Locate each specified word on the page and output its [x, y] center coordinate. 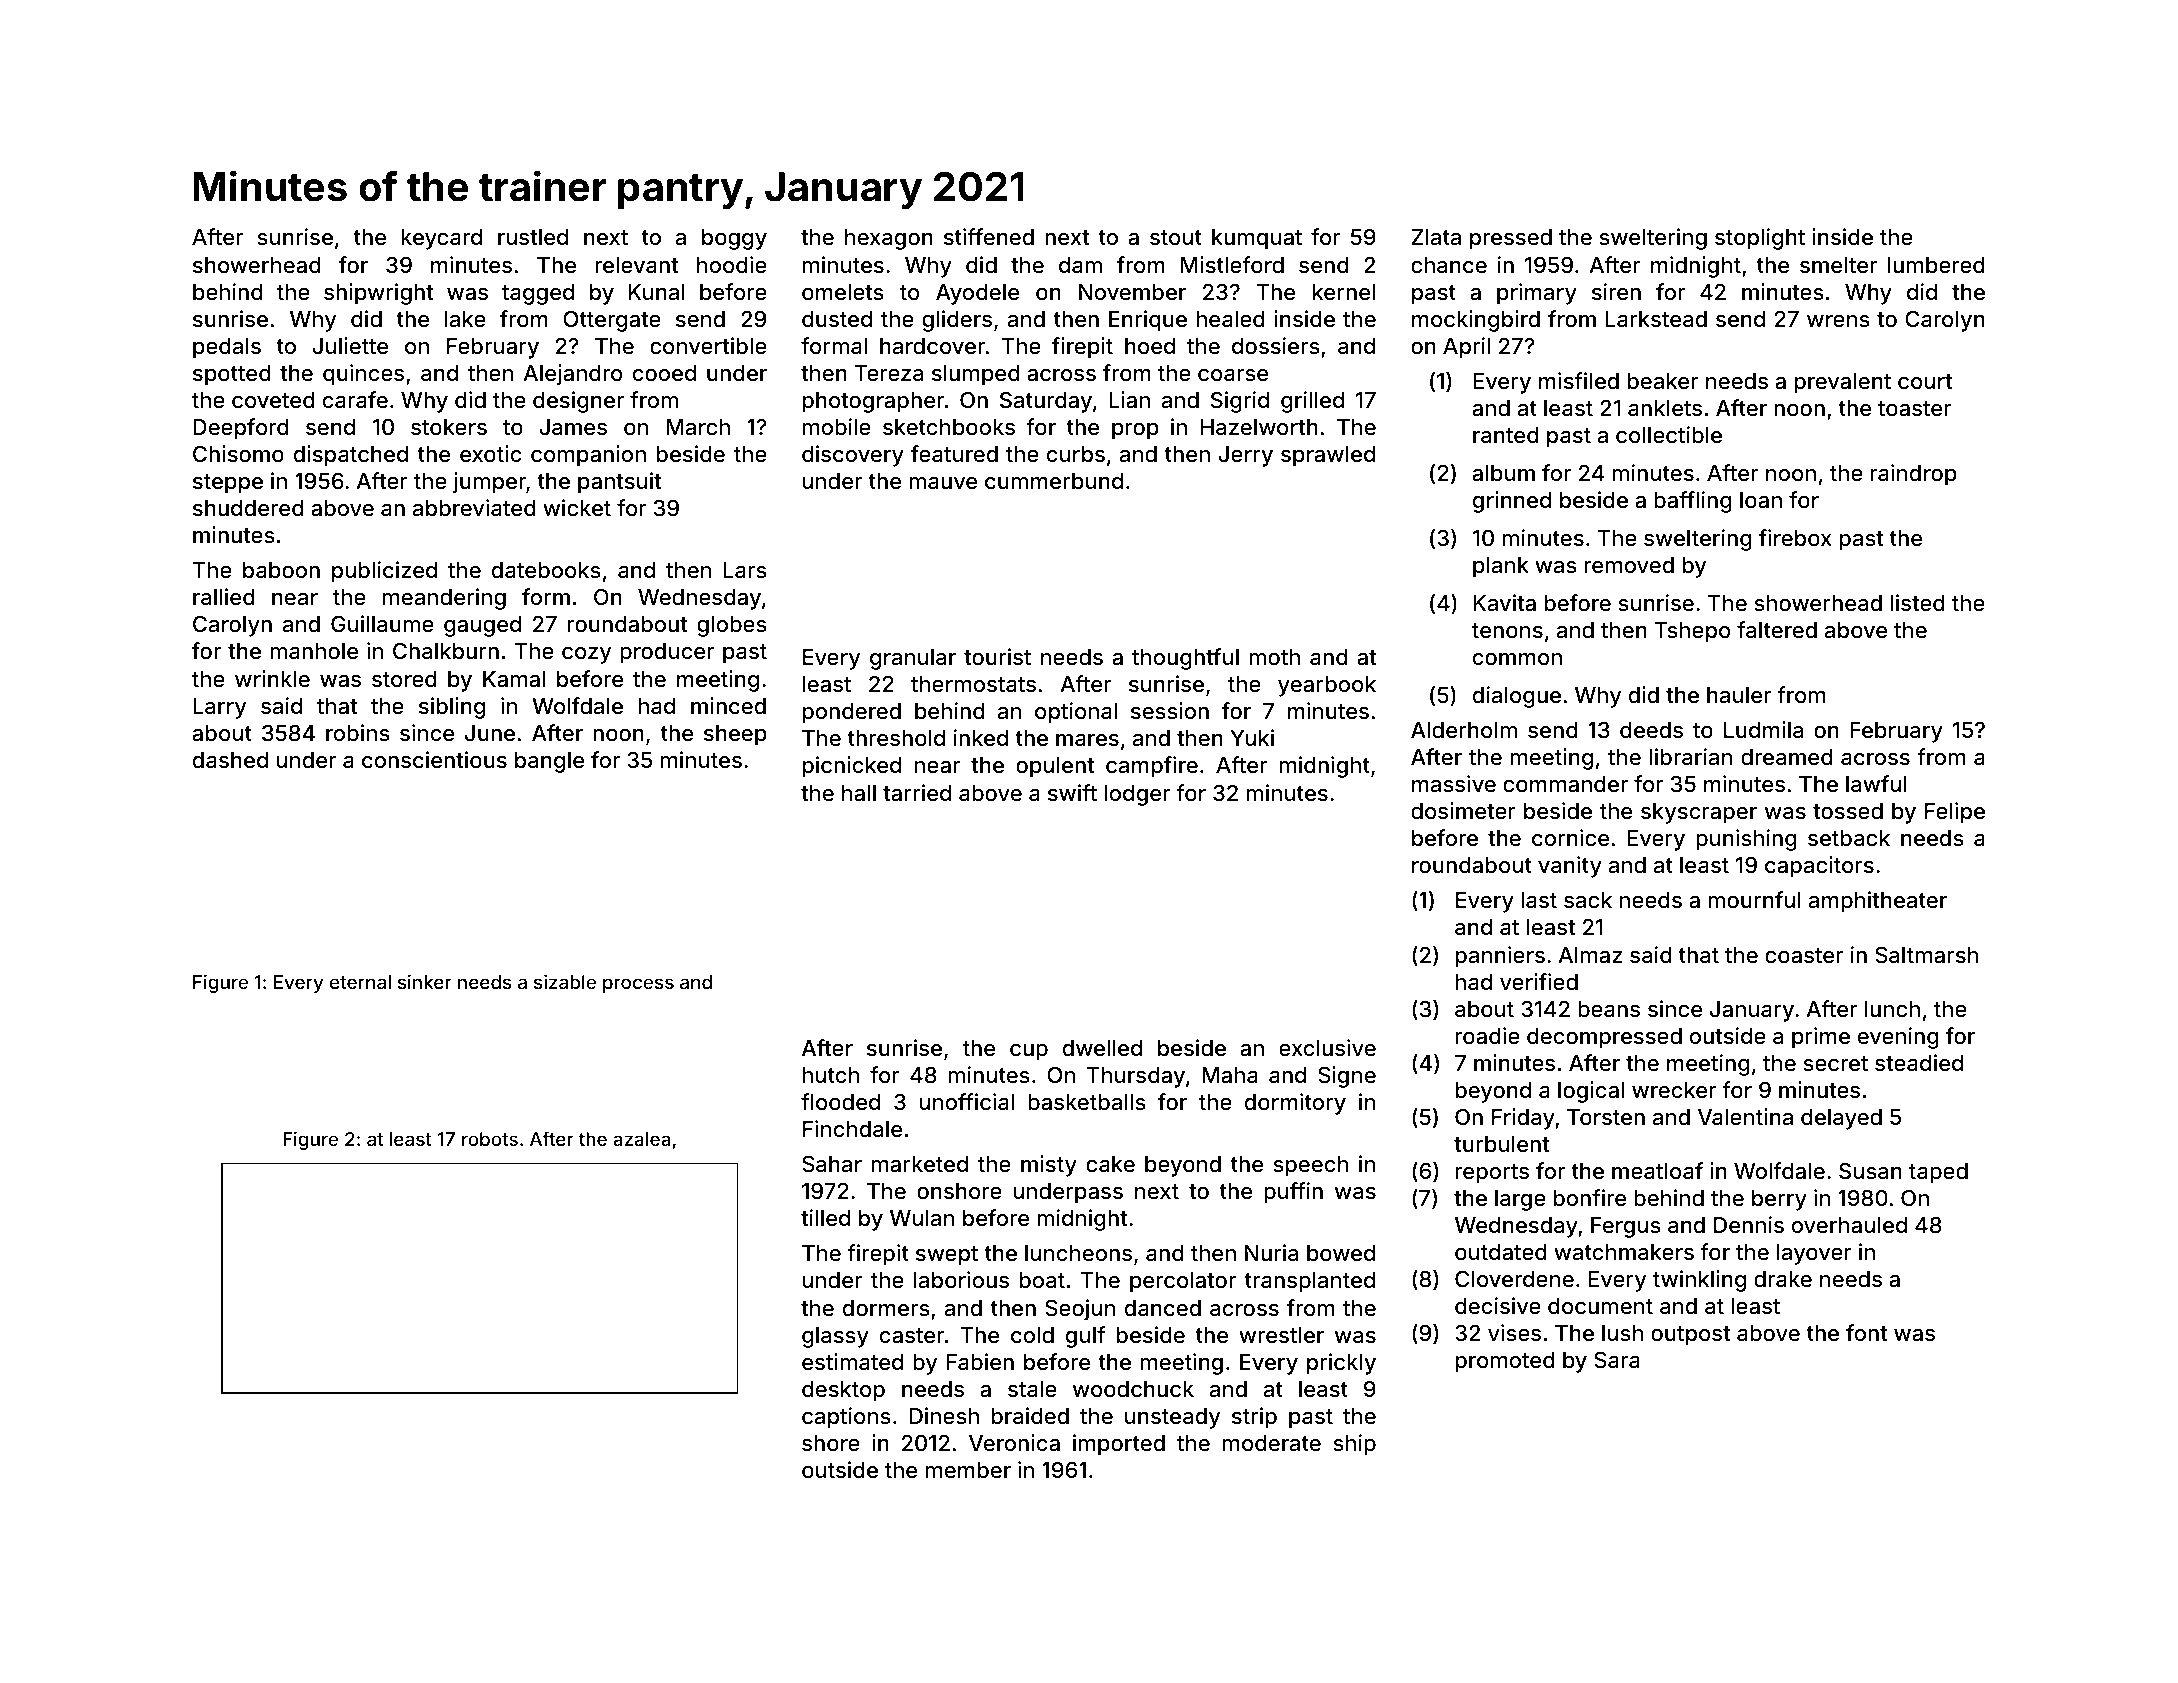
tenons [1507, 630]
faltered [1777, 630]
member [968, 1470]
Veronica [1014, 1443]
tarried [917, 793]
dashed [230, 760]
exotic [490, 453]
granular [913, 659]
